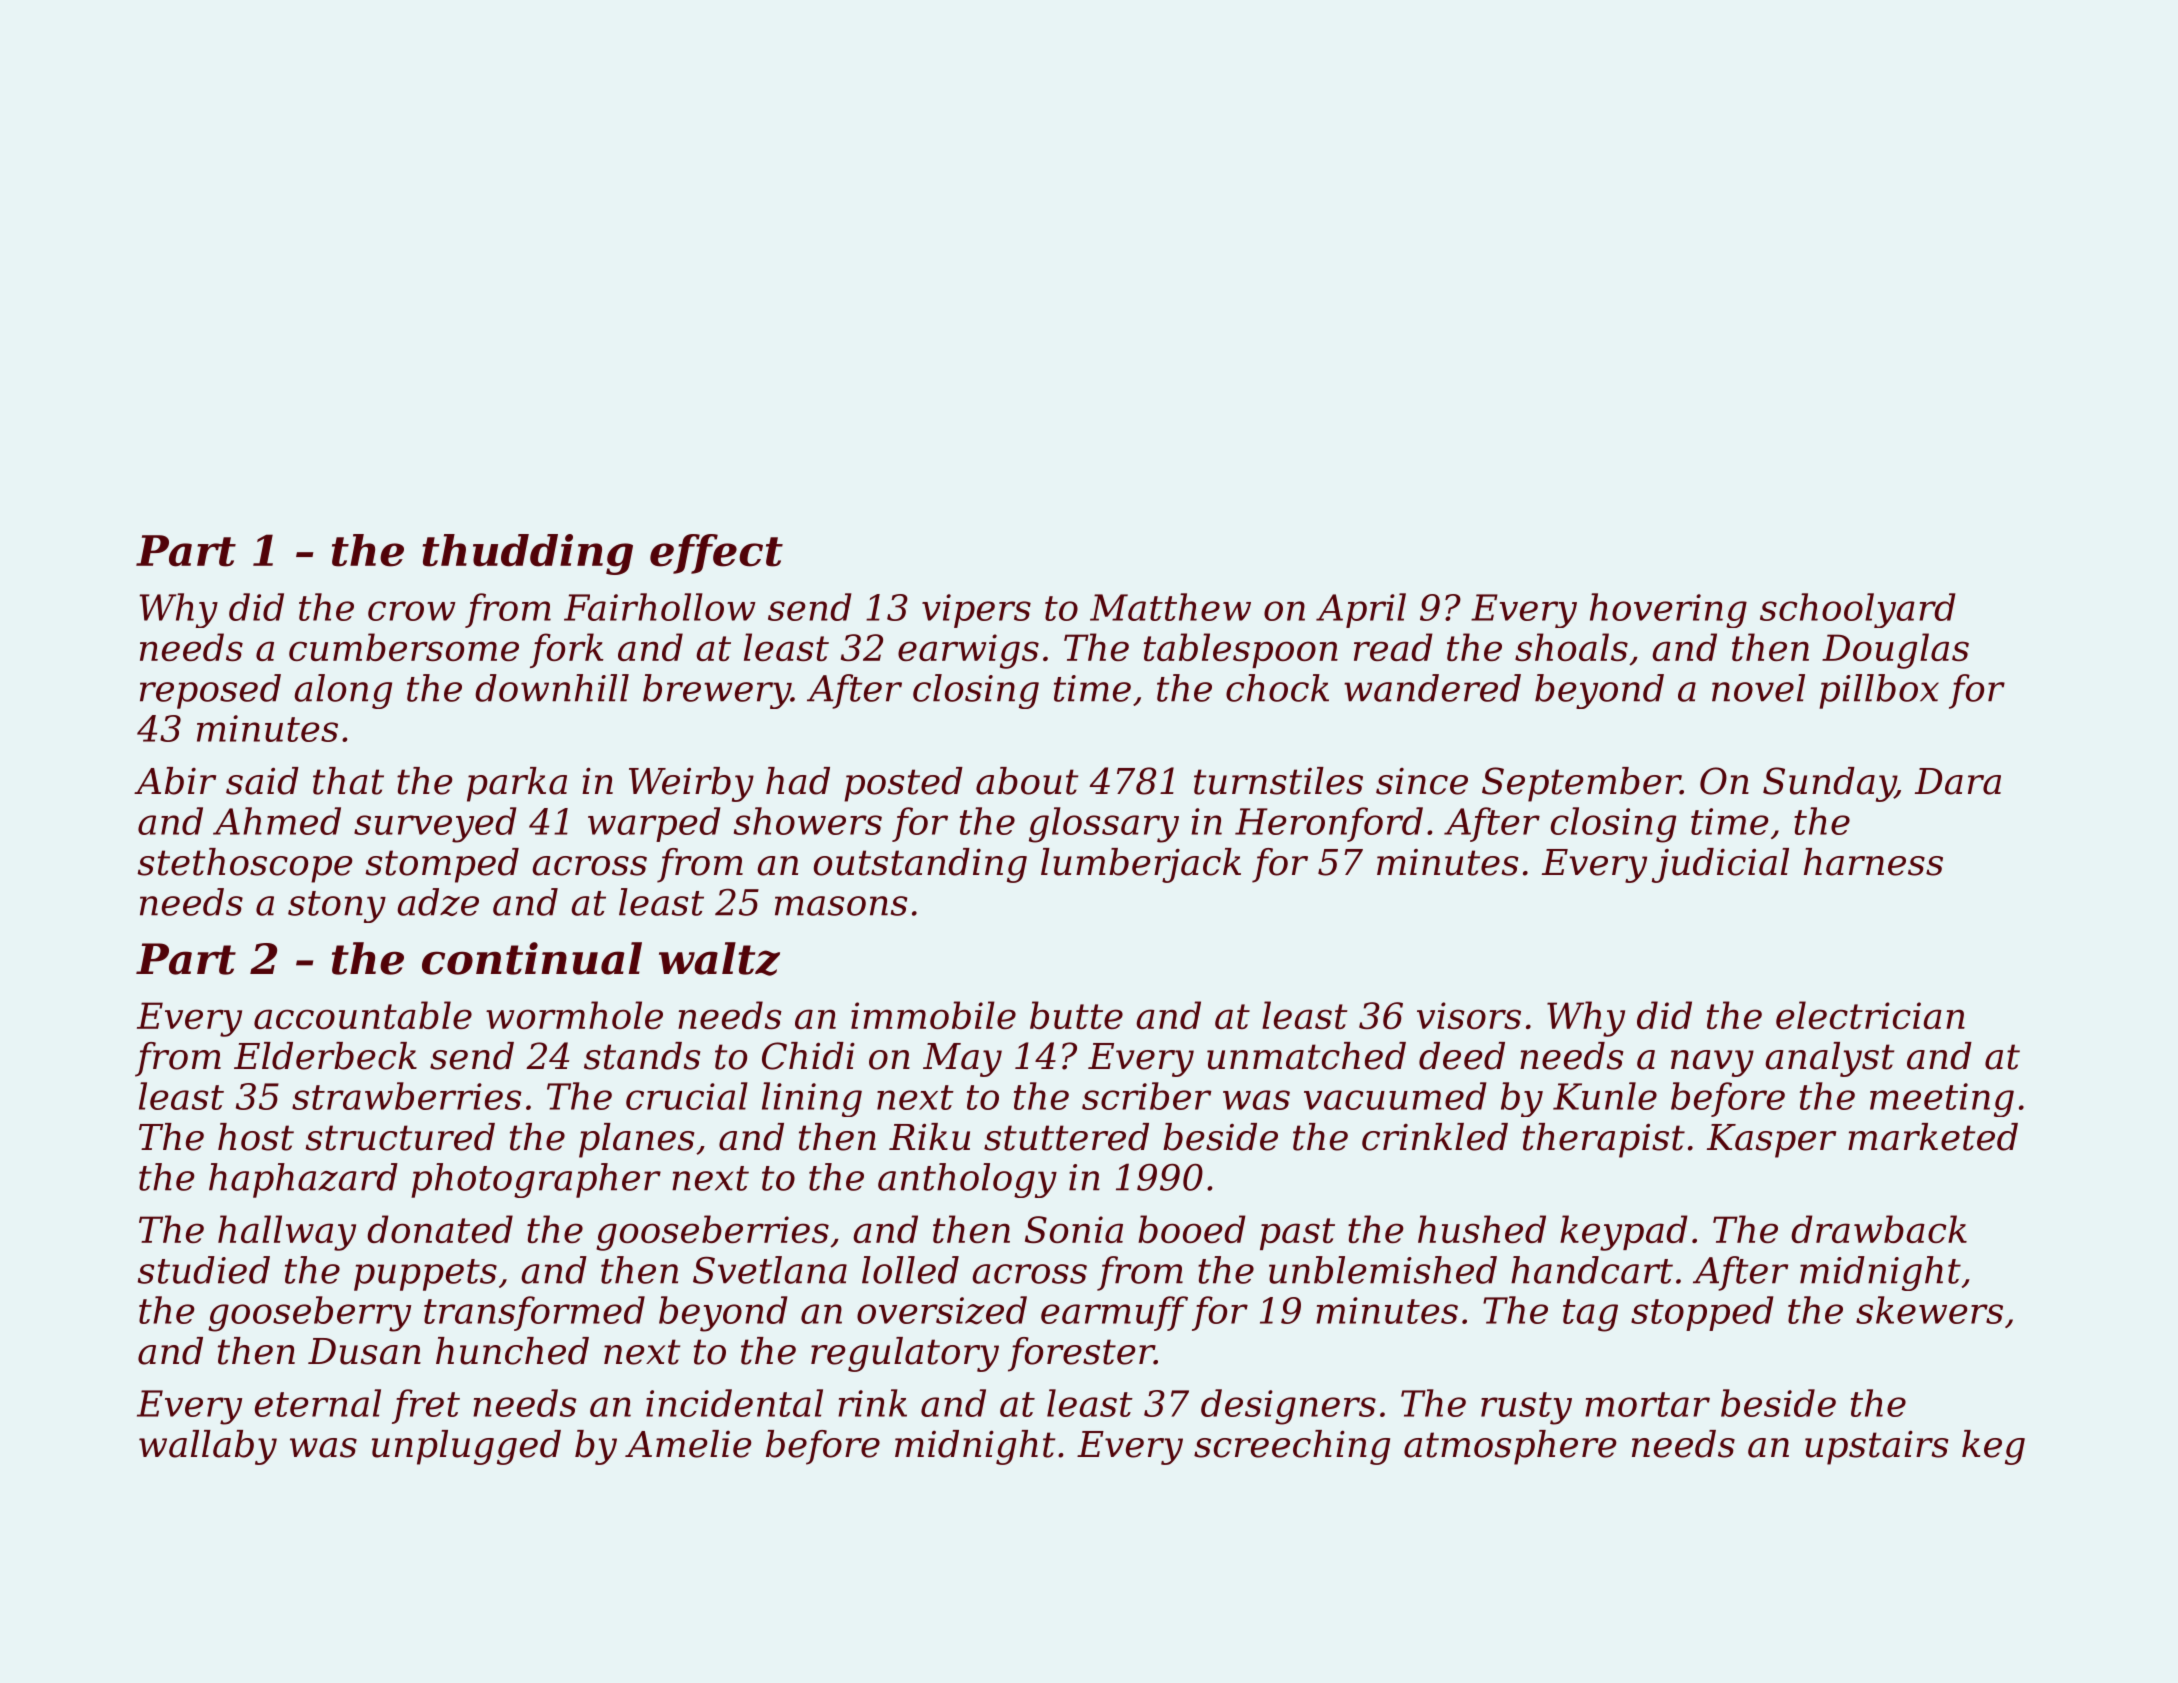 Image resolution: width=2178 pixels, height=1683 pixels. Describe the element at coordinates (309, 1314) in the screenshot. I see `gooseberry` at that location.
